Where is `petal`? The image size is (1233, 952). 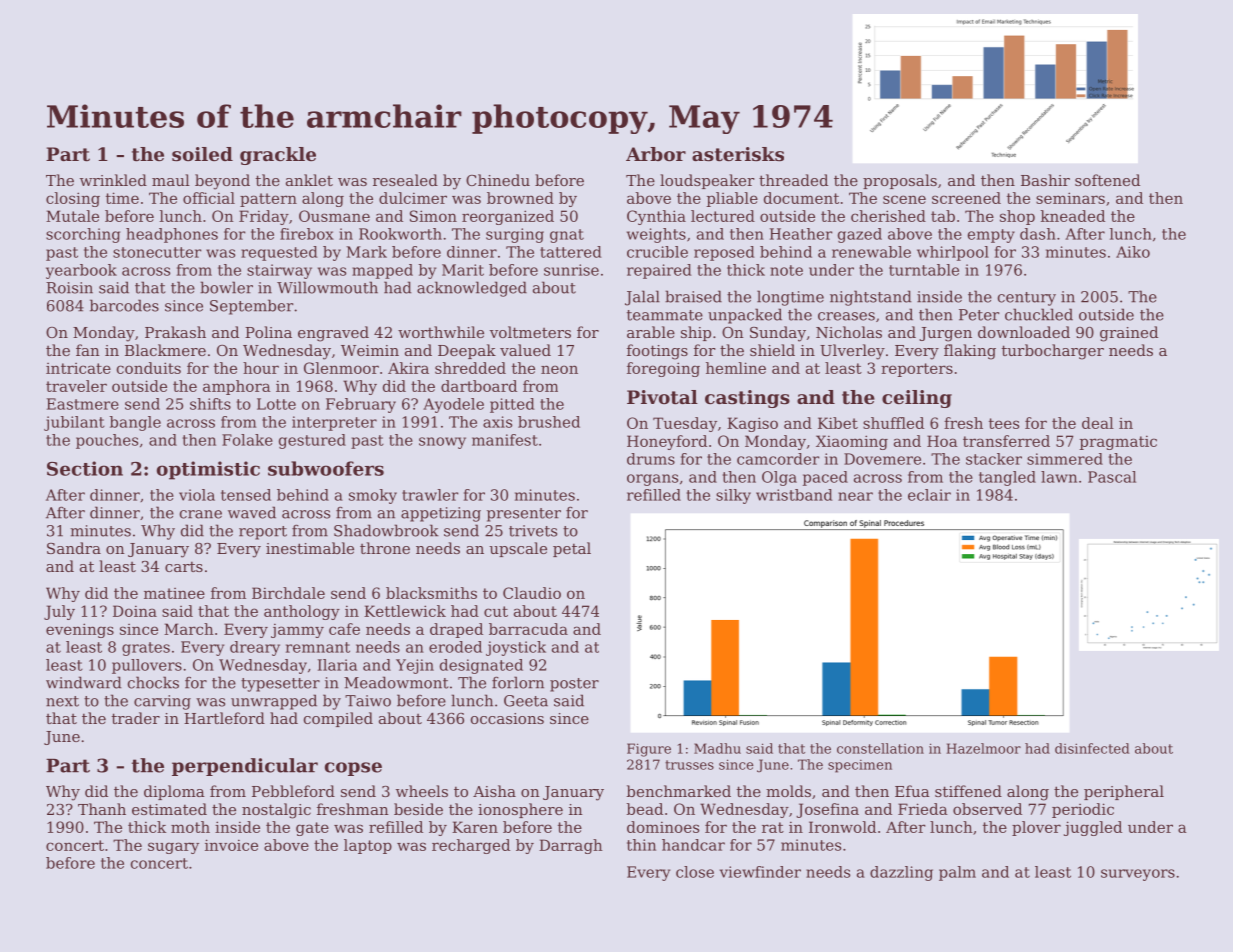
petal is located at coordinates (572, 549).
